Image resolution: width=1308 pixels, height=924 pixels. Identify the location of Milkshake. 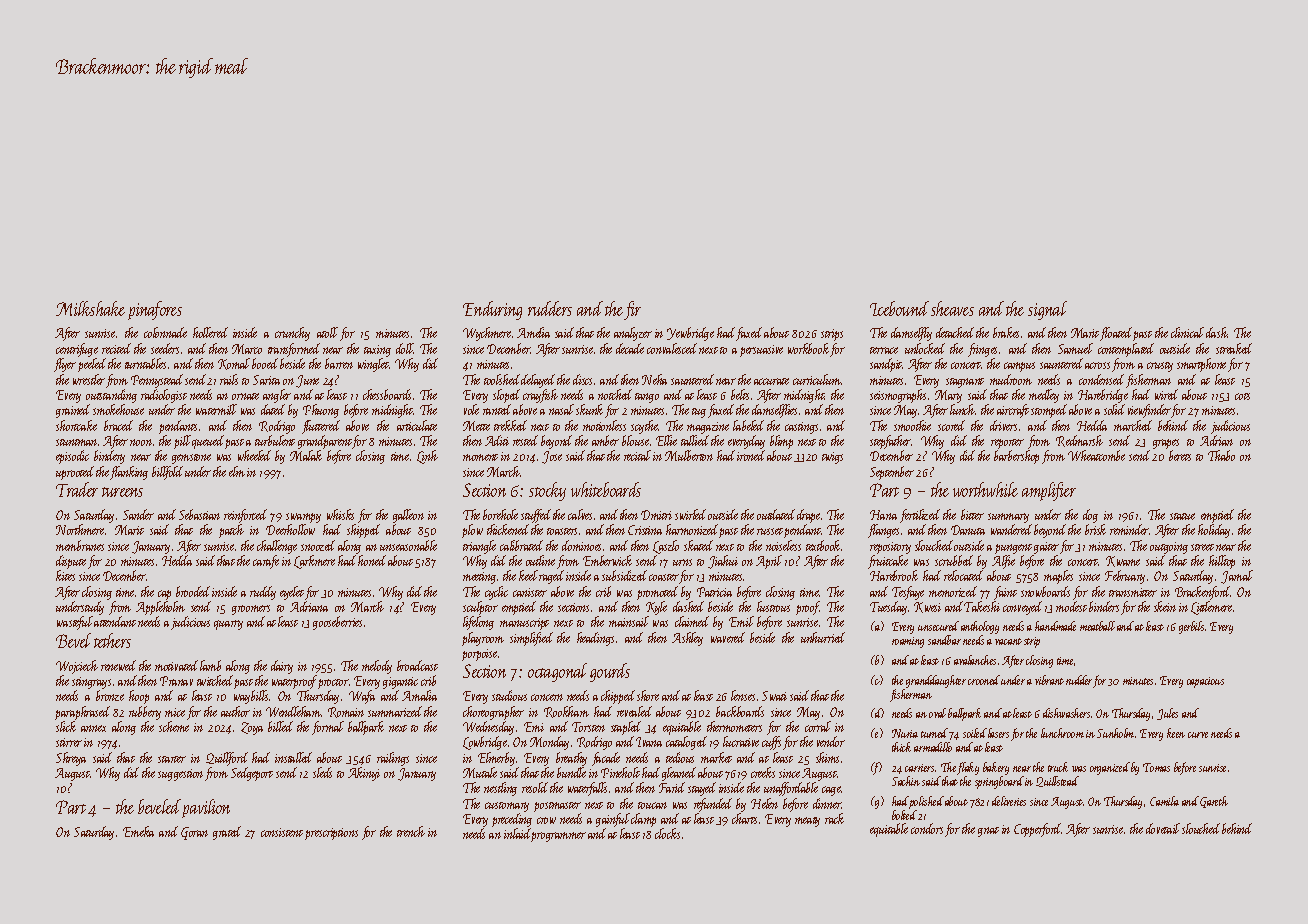
(90, 308).
